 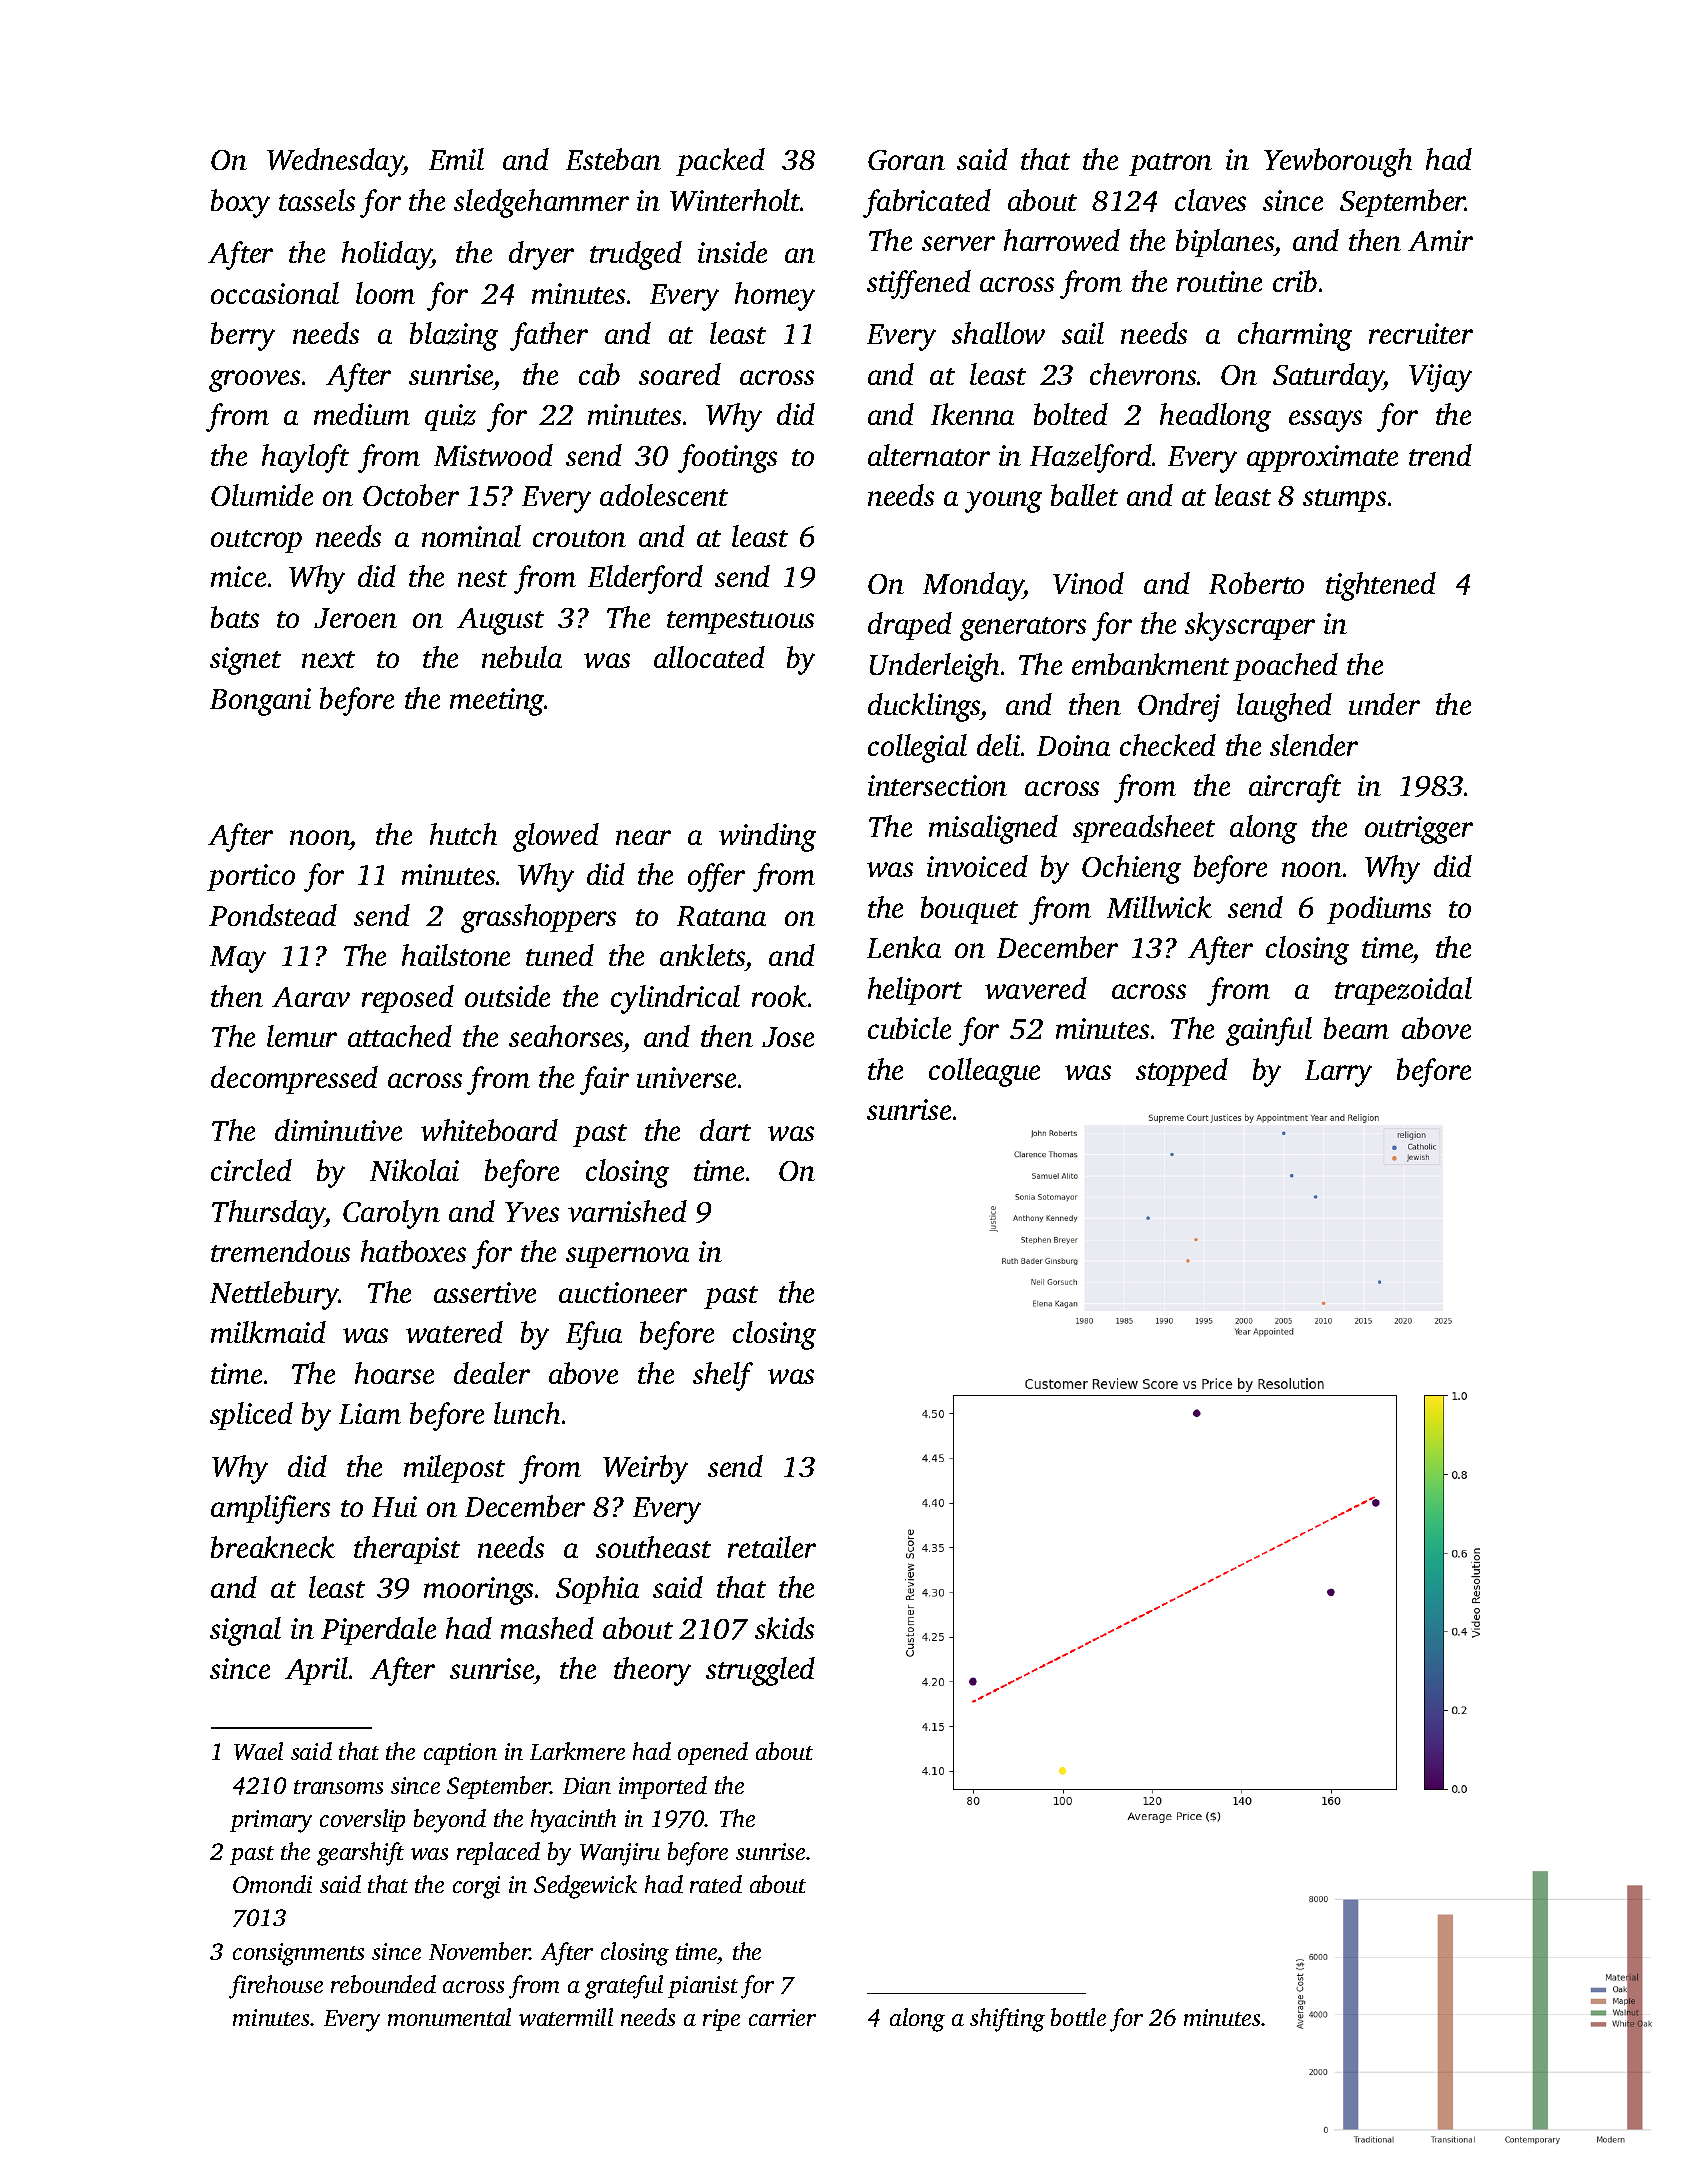 I want to click on homey, so click(x=775, y=296).
